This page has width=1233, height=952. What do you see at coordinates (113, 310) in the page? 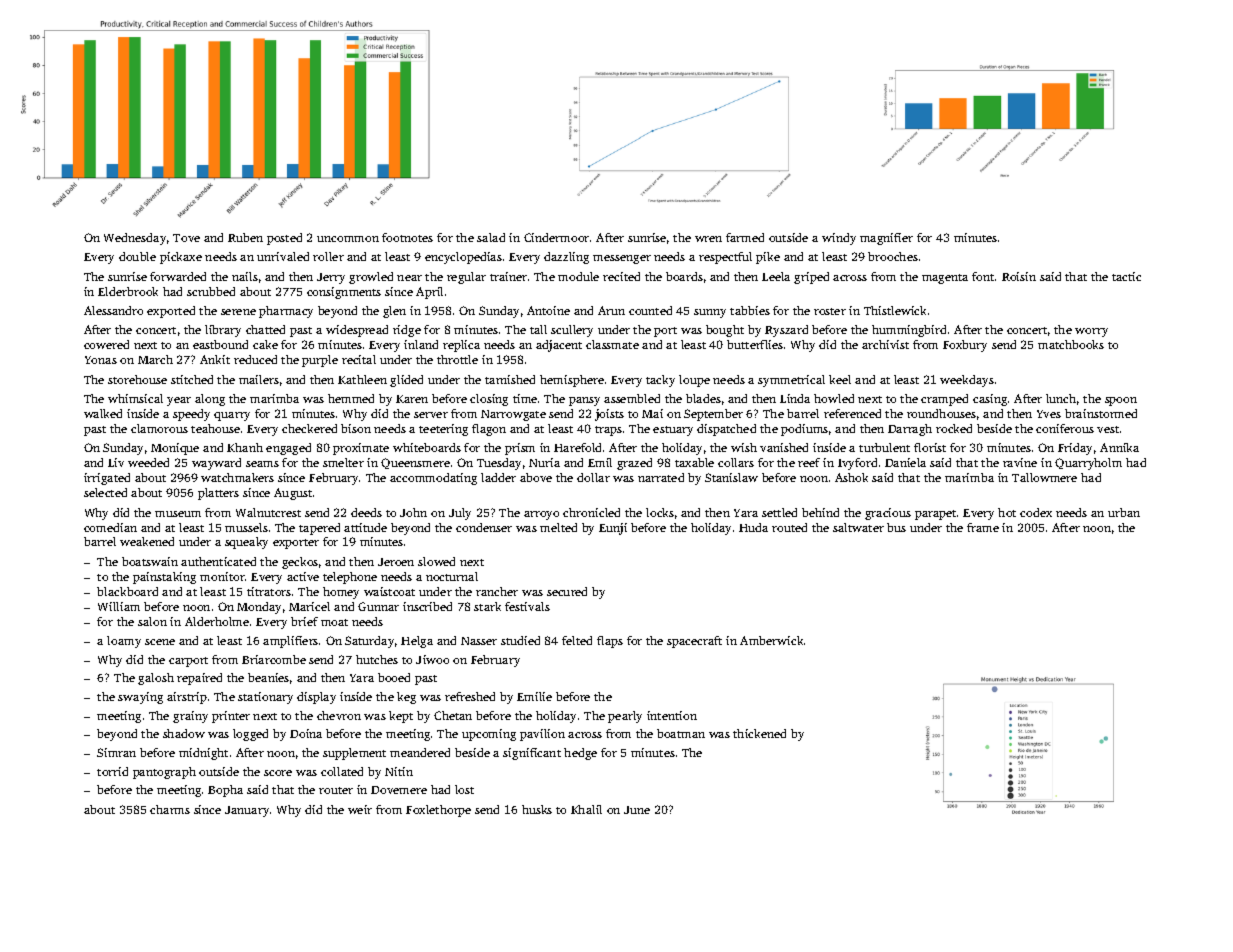
I see `Alessandro` at bounding box center [113, 310].
